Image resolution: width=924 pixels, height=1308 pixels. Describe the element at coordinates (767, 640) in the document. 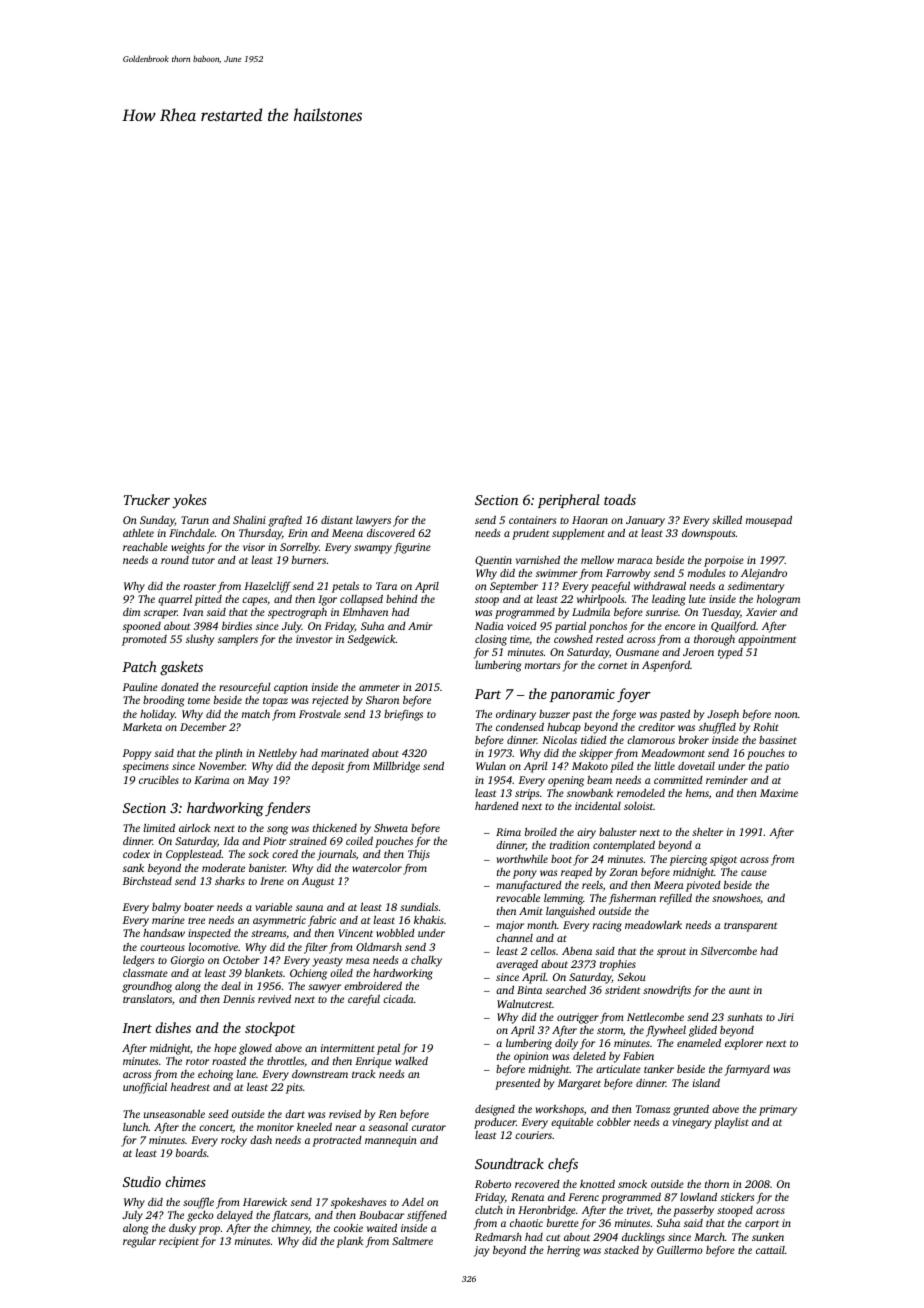

I see `appointment` at that location.
